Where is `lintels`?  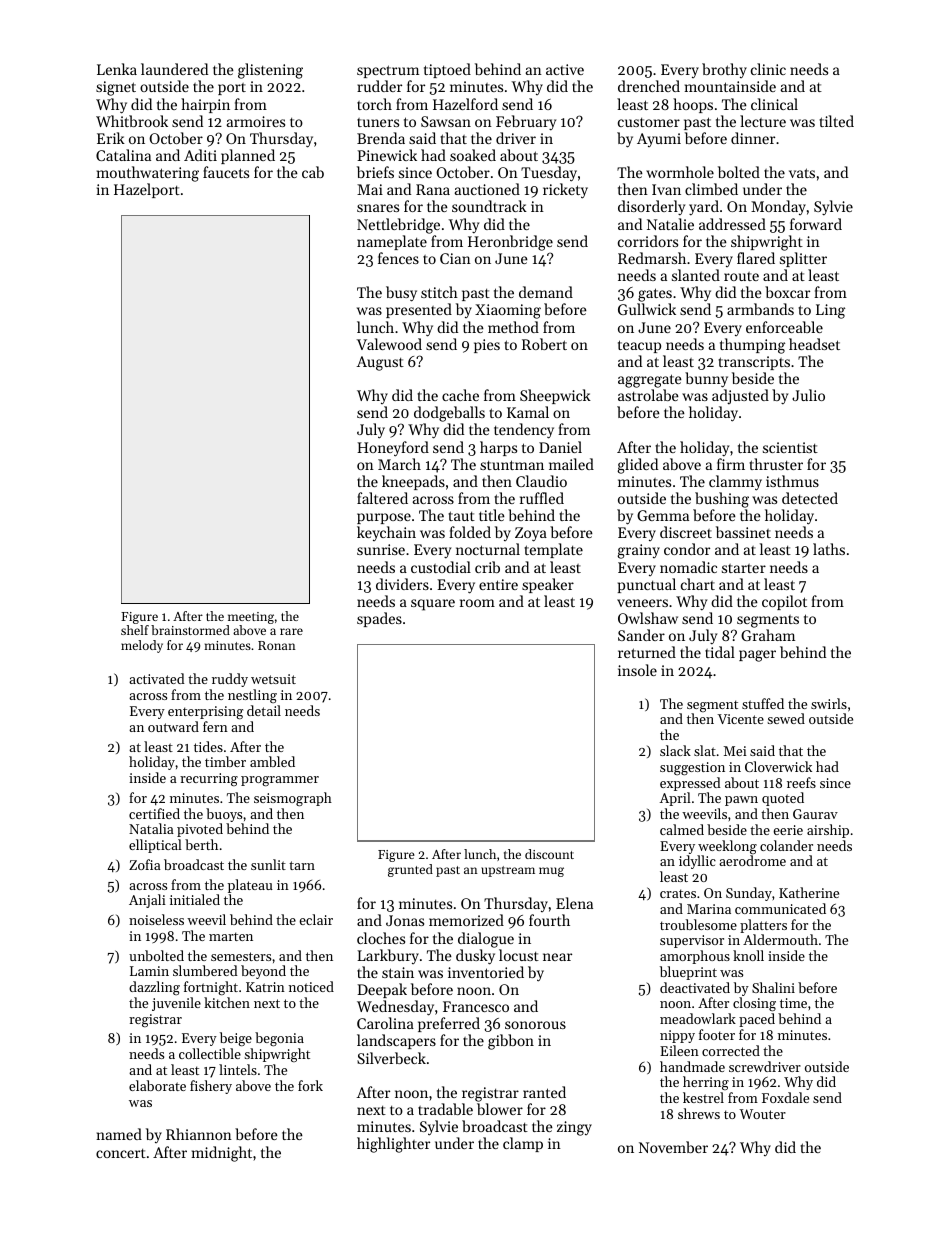 lintels is located at coordinates (238, 1069).
